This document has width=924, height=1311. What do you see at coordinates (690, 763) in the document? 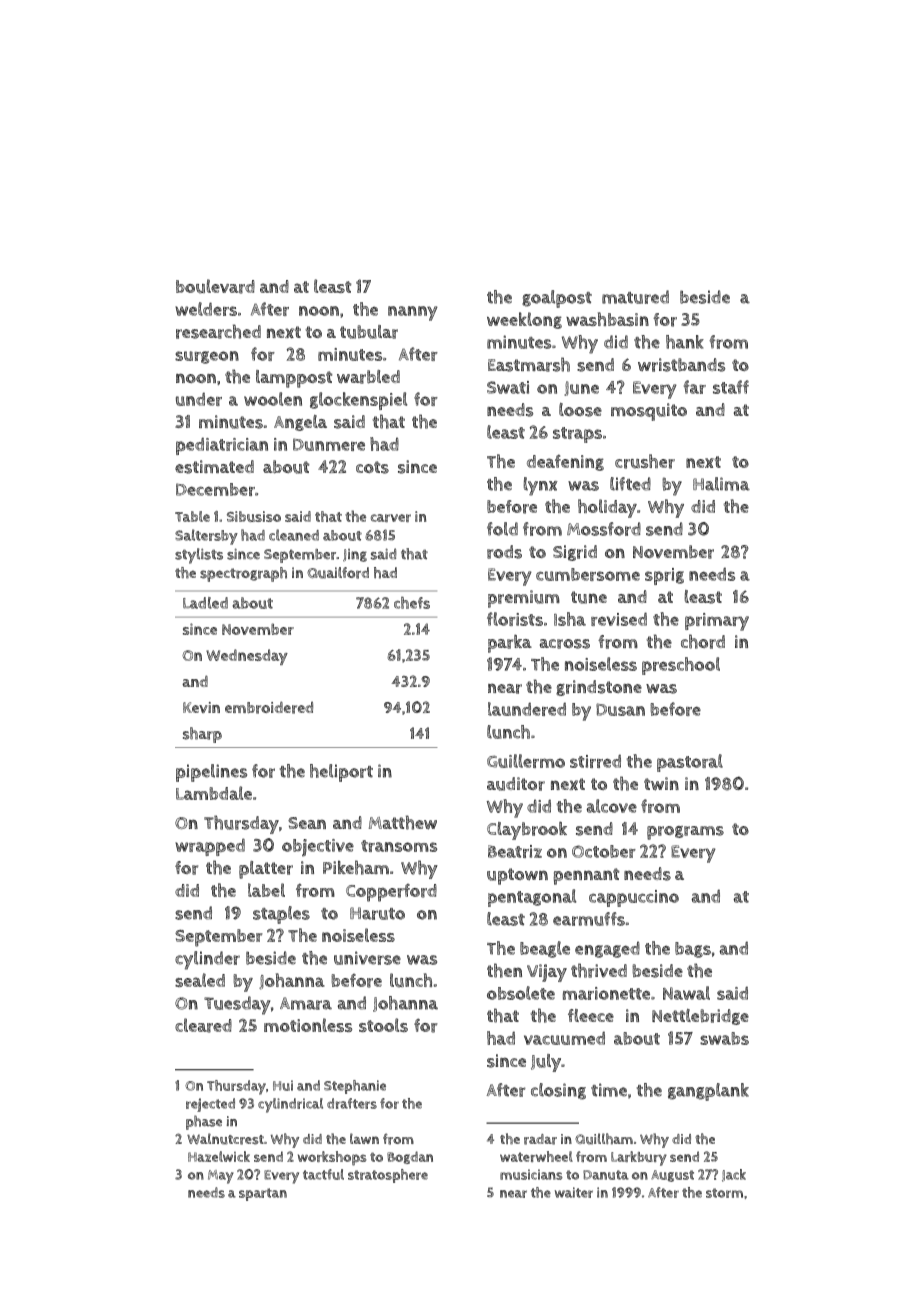
I see `pastoral` at bounding box center [690, 763].
